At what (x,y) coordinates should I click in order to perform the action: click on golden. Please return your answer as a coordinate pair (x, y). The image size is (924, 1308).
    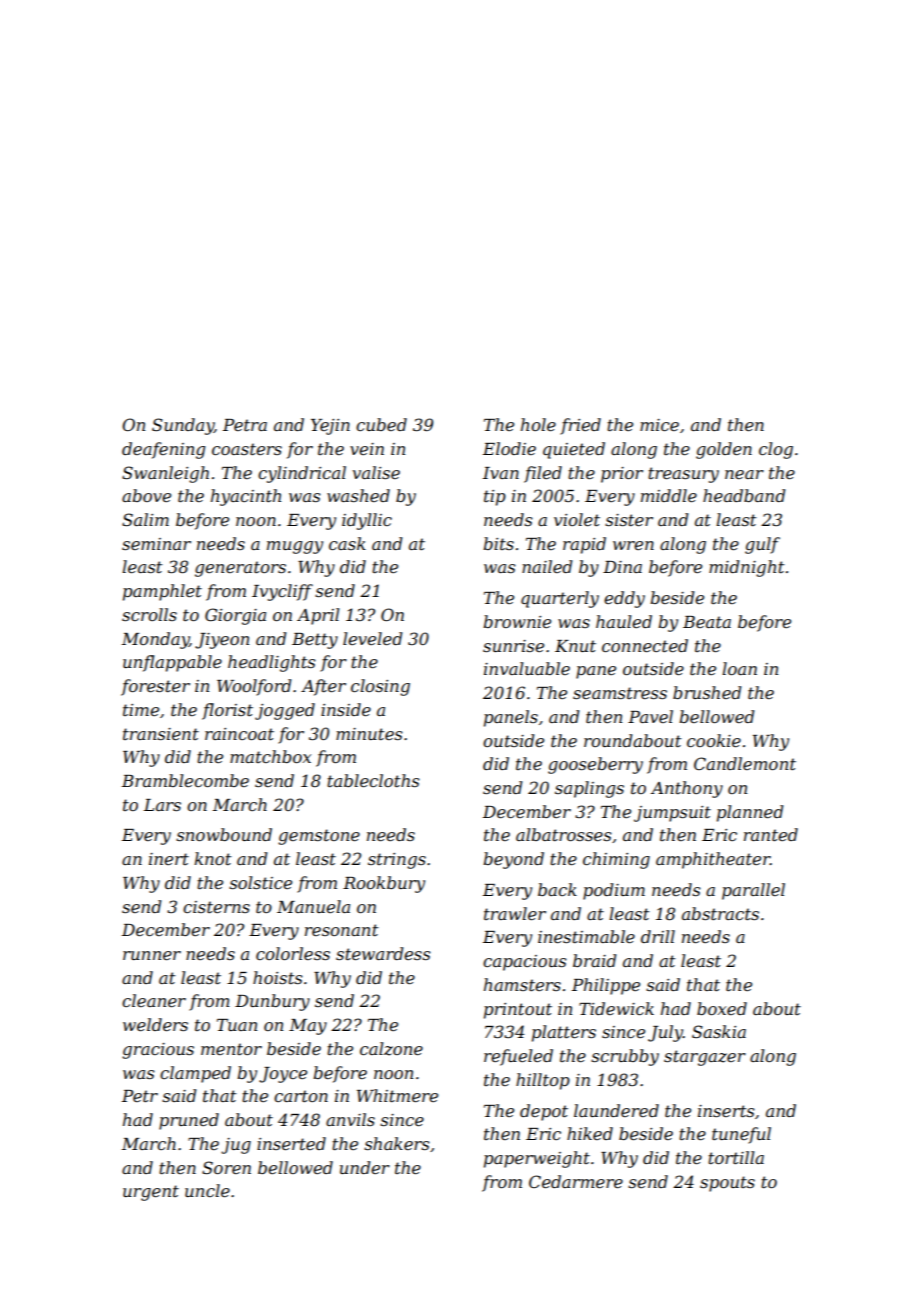
    Looking at the image, I should click on (724, 450).
